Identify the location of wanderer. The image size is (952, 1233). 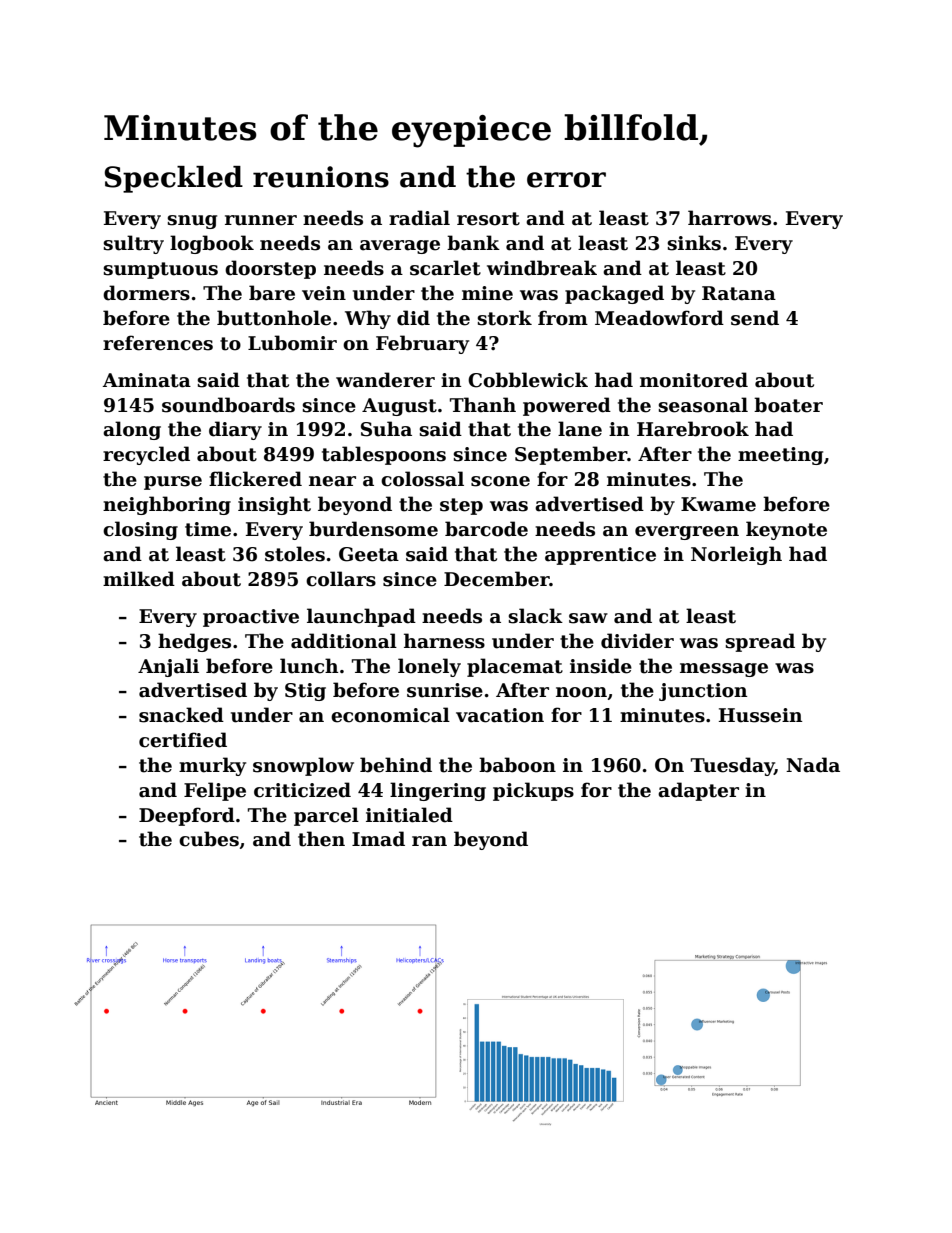
(385, 380).
